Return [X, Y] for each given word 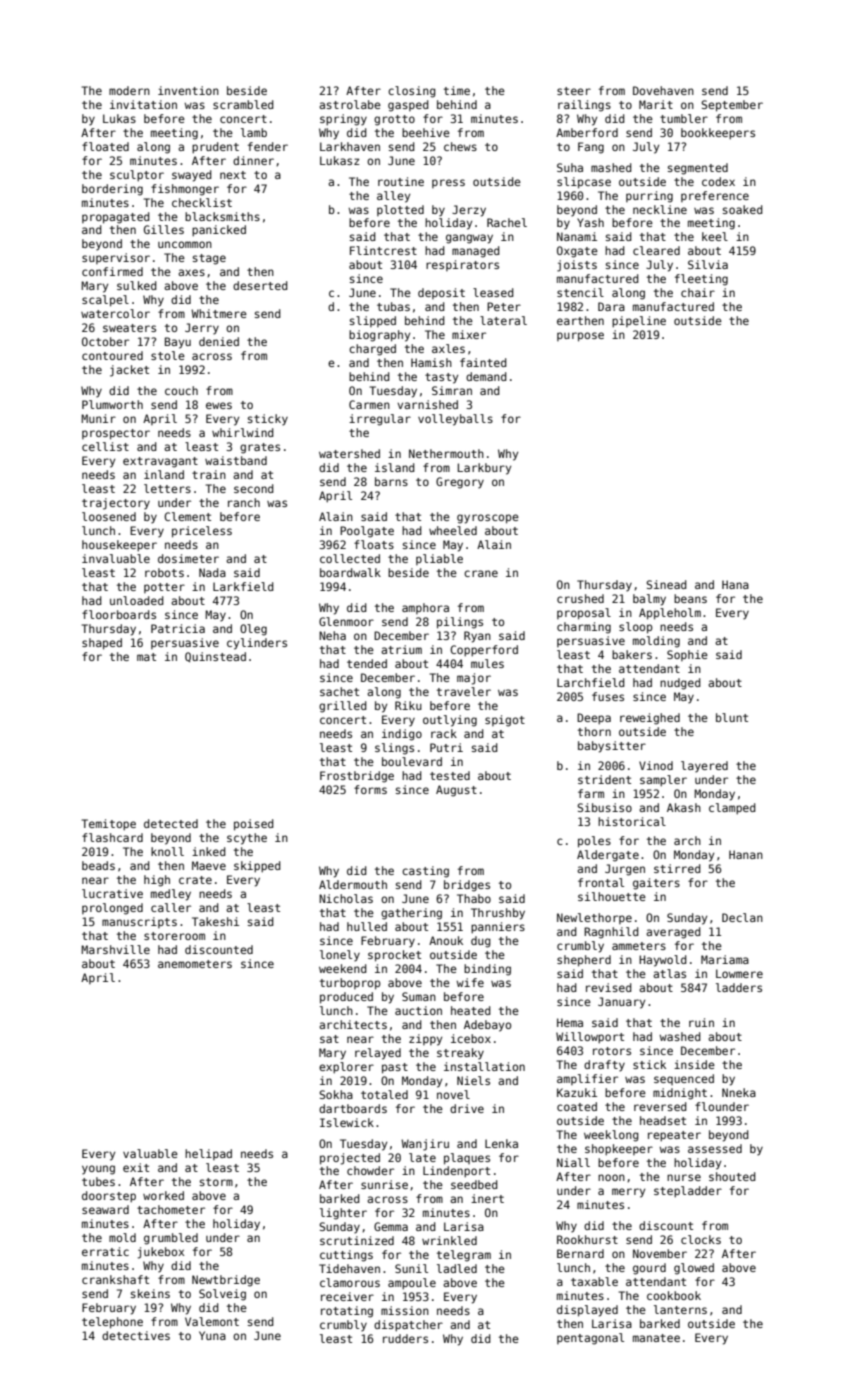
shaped [102, 644]
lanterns [680, 1309]
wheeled [453, 530]
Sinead [666, 584]
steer [574, 91]
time [457, 90]
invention [188, 90]
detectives [136, 1335]
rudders [405, 1338]
